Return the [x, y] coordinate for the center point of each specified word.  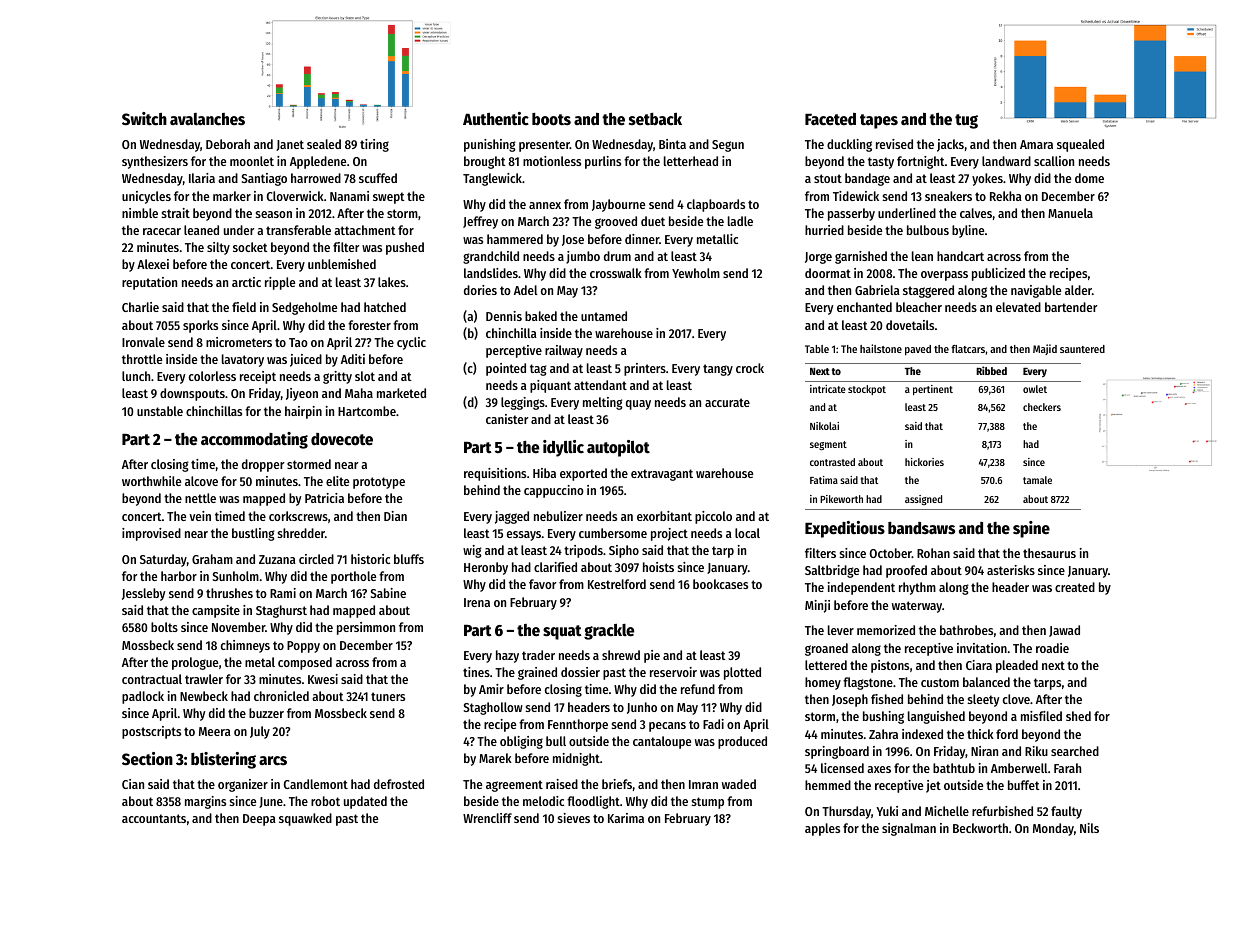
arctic [246, 282]
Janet [290, 145]
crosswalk [616, 273]
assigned [923, 500]
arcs [273, 761]
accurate [727, 402]
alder [1078, 290]
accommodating [254, 440]
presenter [544, 146]
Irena [477, 602]
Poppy [303, 647]
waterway [917, 607]
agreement [514, 786]
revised [894, 144]
